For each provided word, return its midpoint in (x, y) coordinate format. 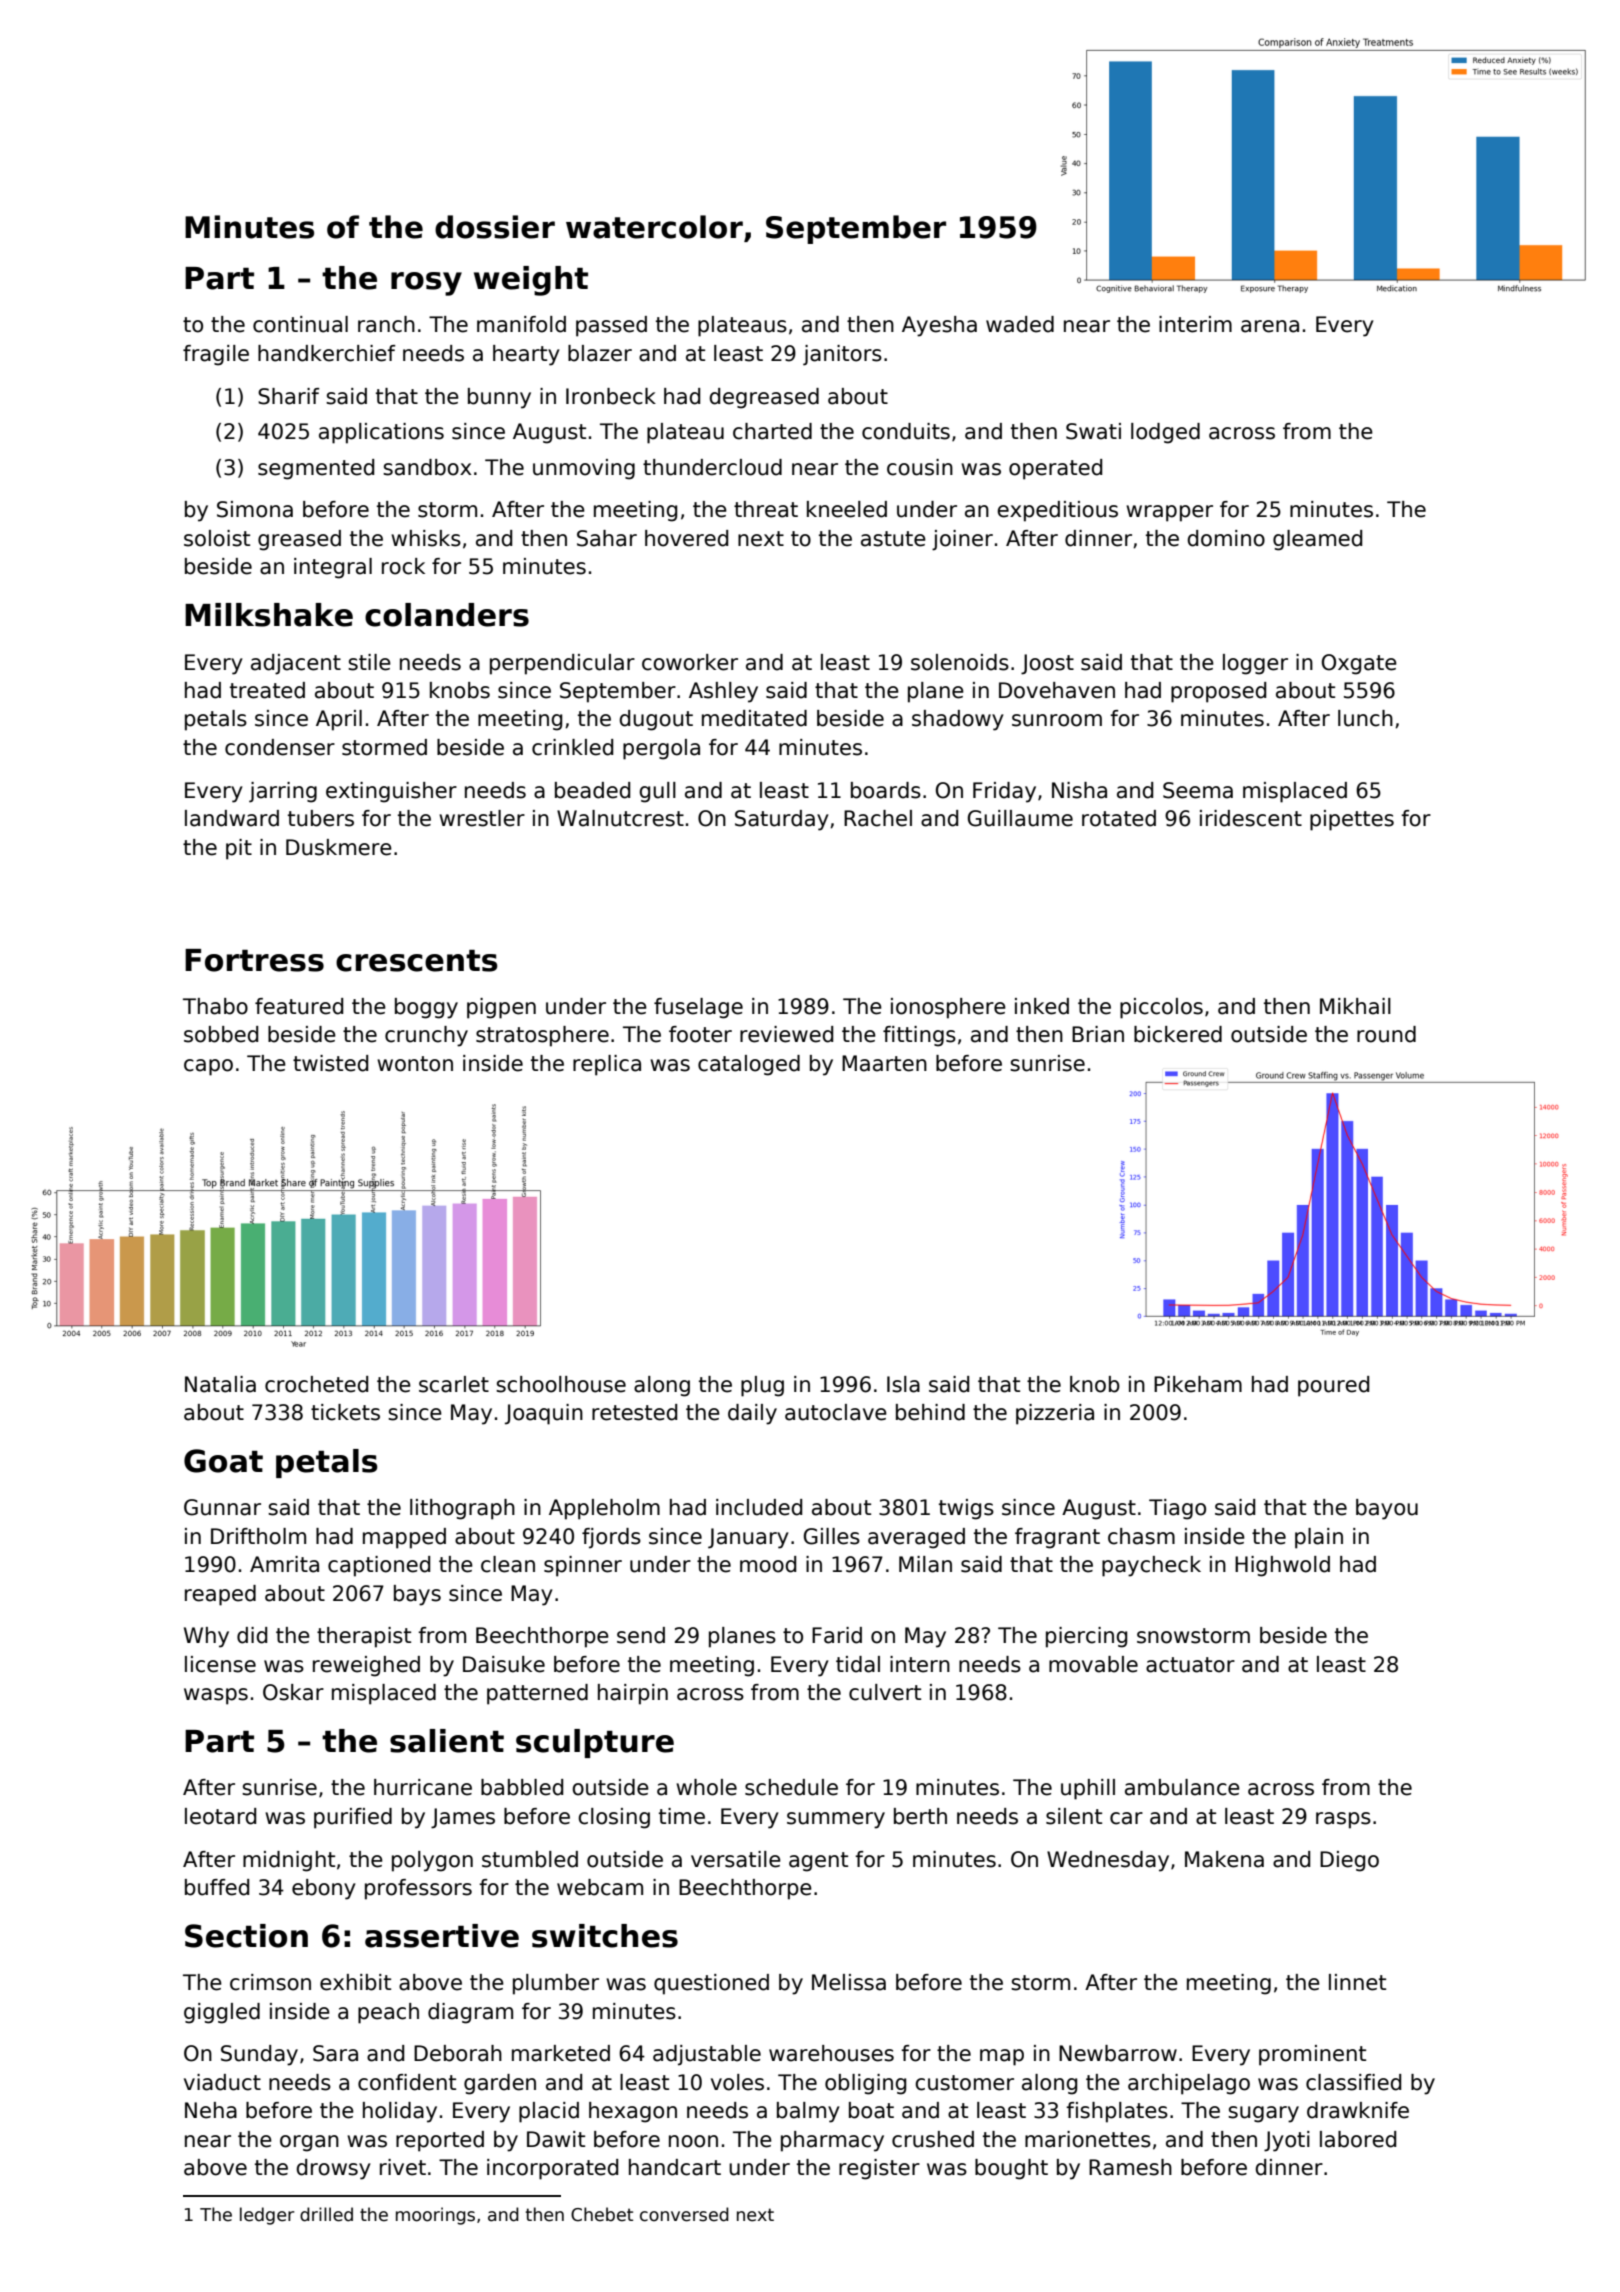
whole (706, 1787)
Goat (223, 1461)
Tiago (1177, 1509)
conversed (684, 2214)
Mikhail (1355, 1006)
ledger (267, 2216)
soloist (217, 538)
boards (886, 790)
